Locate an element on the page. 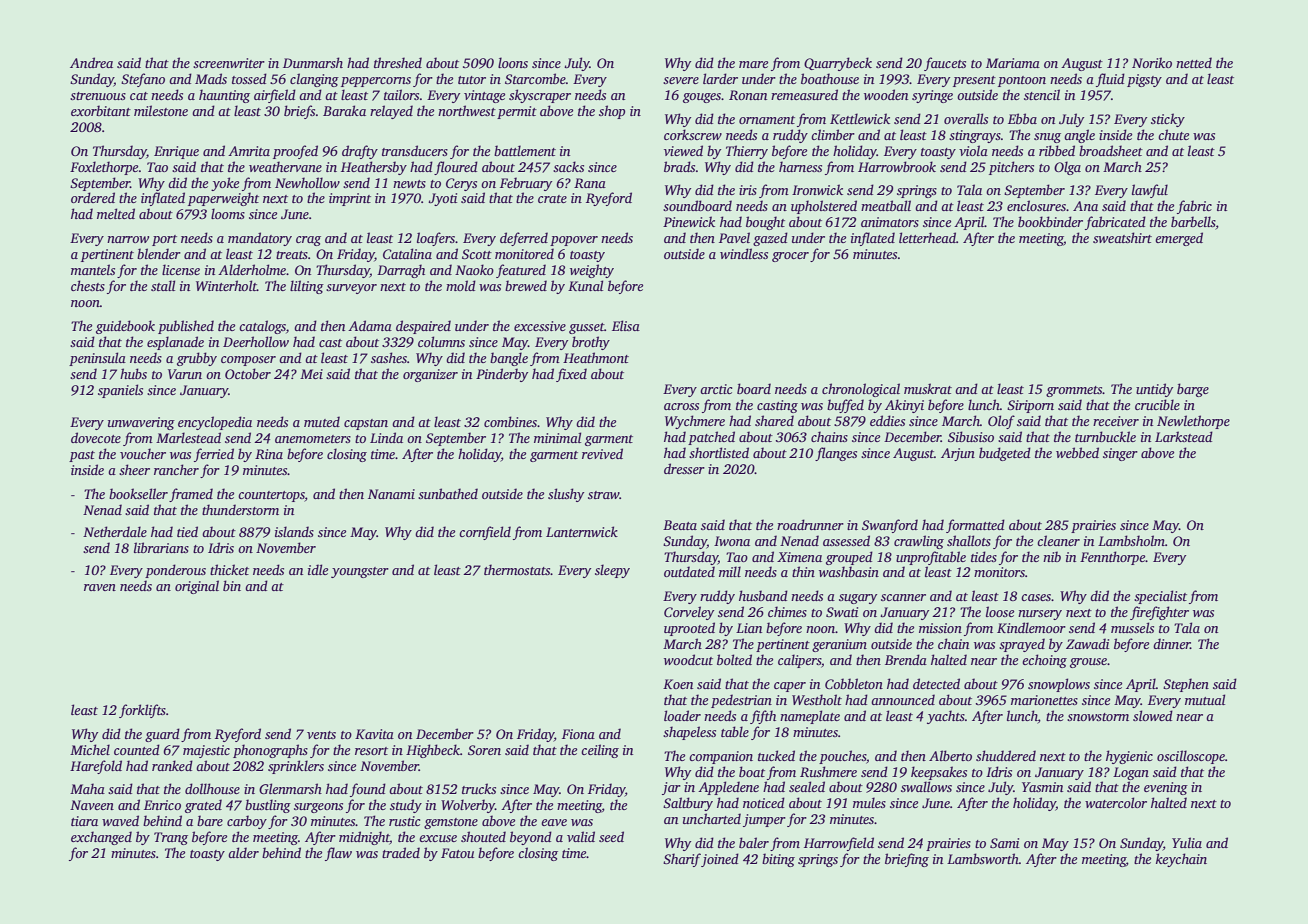 This page has height=924, width=1308. chronological is located at coordinates (861, 390).
